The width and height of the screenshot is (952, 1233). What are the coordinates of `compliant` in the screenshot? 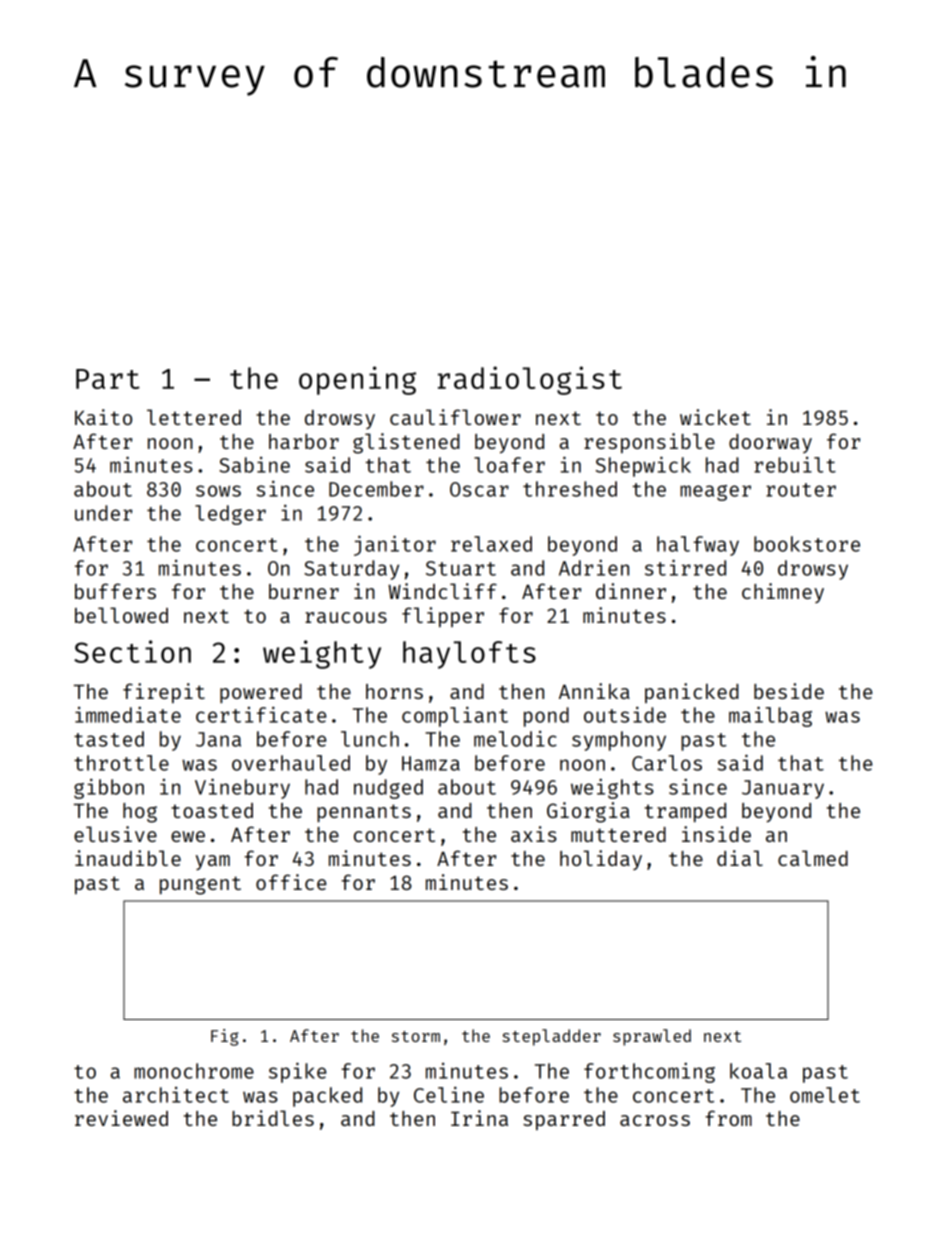 It's located at (455, 716).
